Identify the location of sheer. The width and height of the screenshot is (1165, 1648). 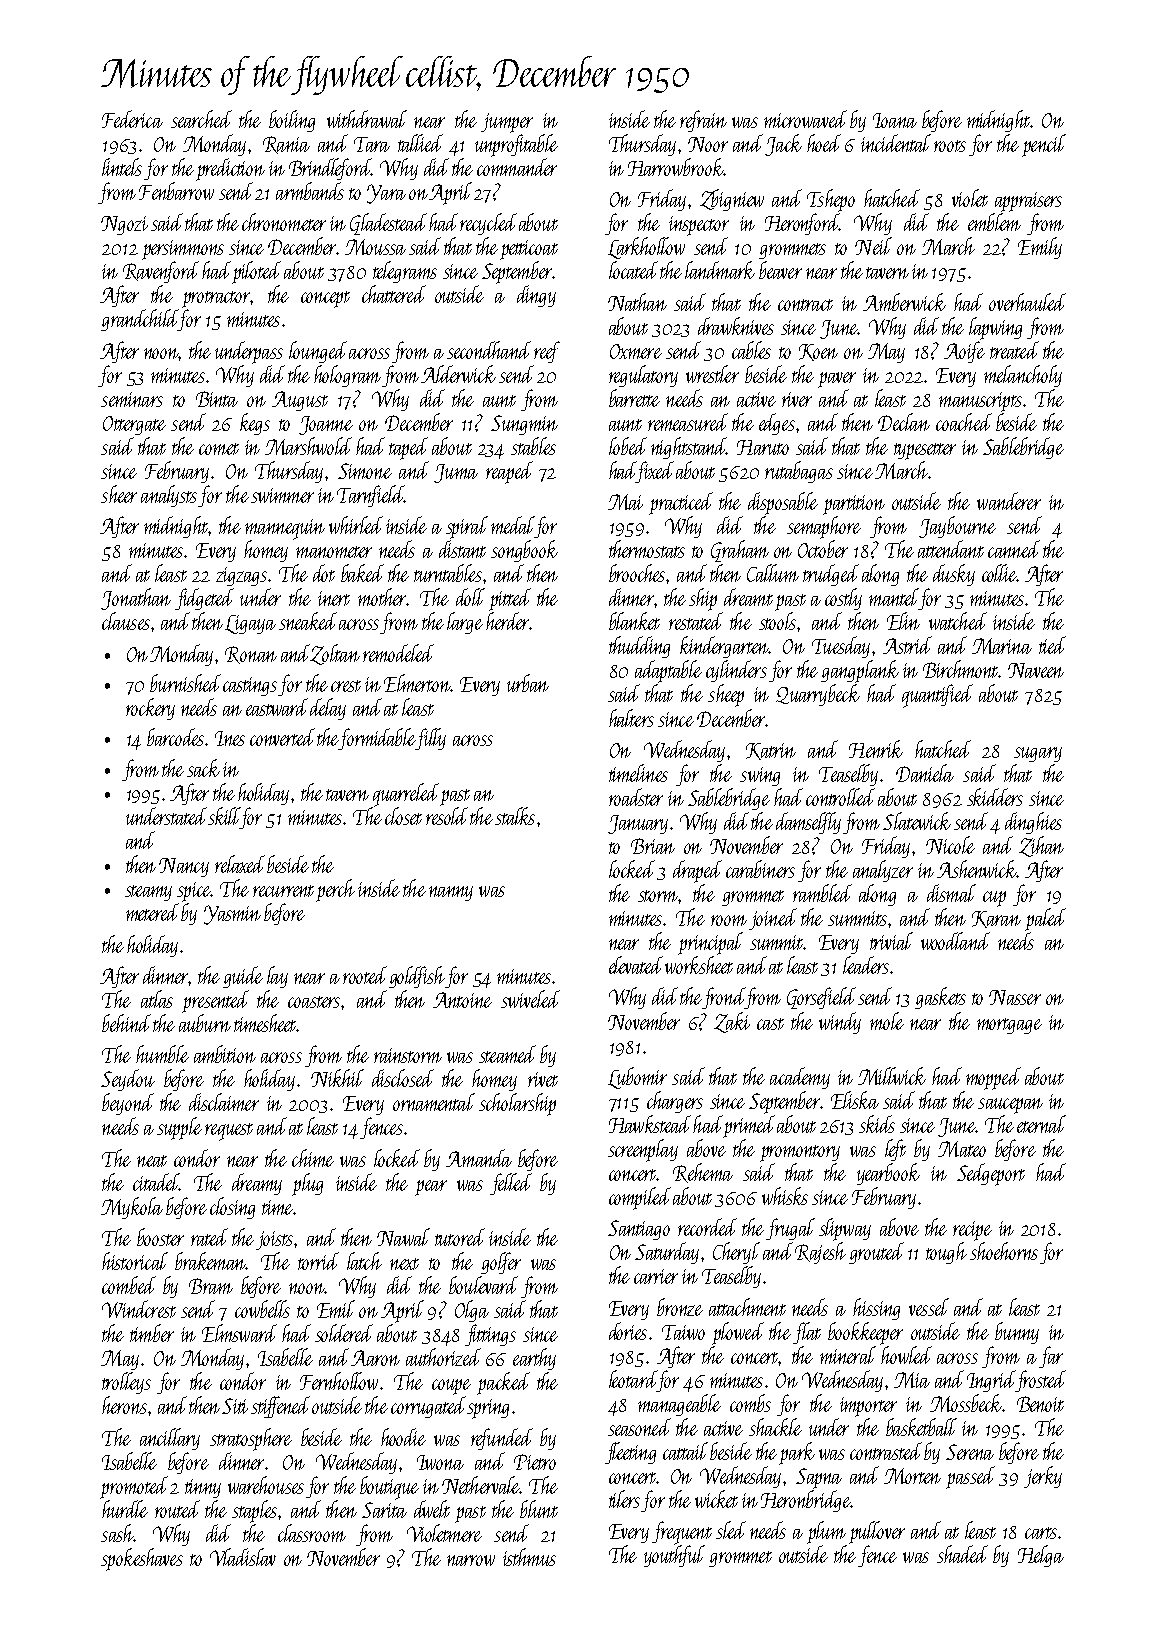
(119, 494).
